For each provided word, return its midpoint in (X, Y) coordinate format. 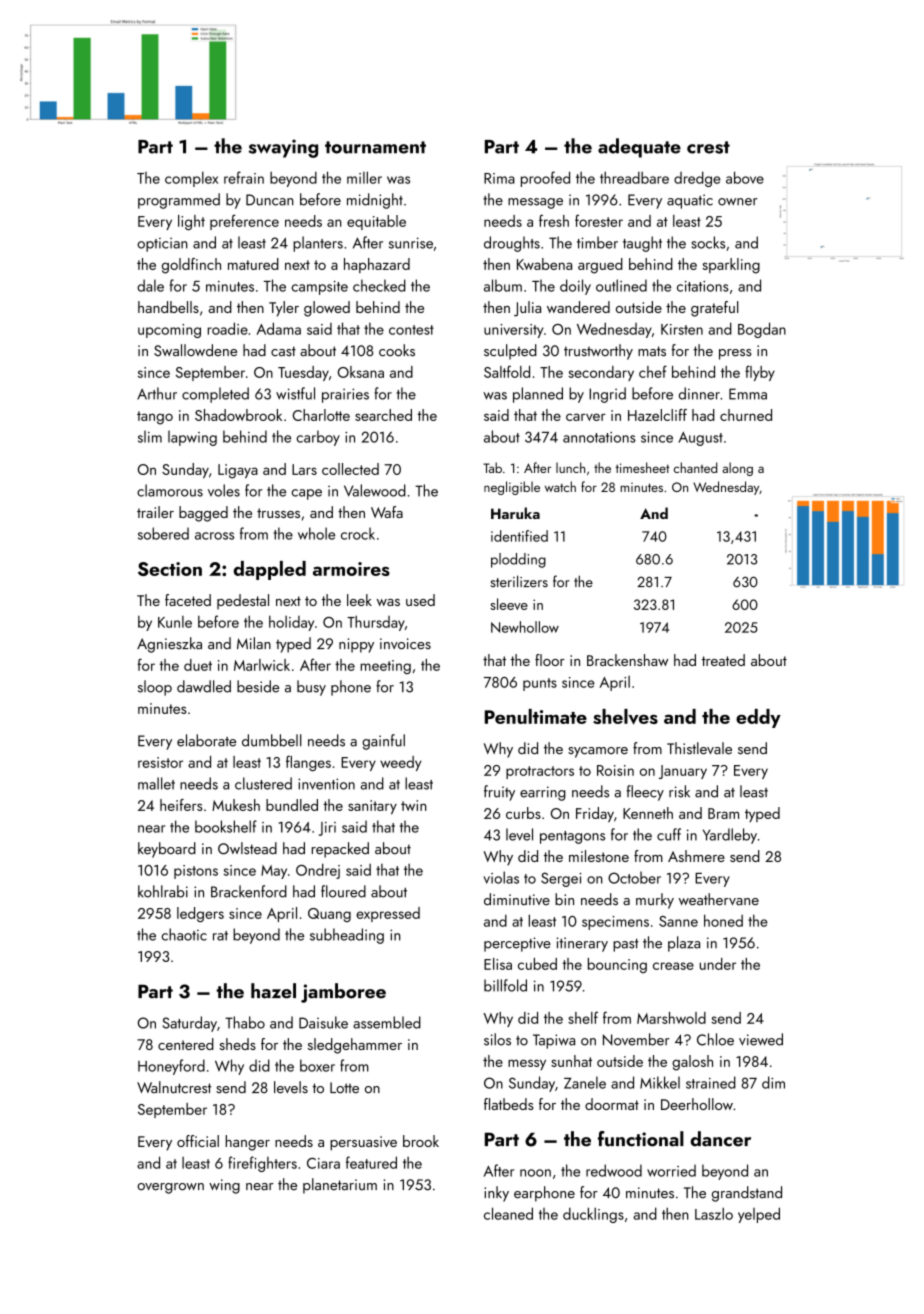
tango (155, 418)
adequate (639, 148)
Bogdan (762, 330)
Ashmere (696, 856)
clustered (263, 783)
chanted (695, 467)
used (420, 600)
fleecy (645, 793)
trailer (155, 512)
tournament (375, 147)
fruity (499, 793)
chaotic (184, 934)
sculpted (510, 352)
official (198, 1141)
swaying (283, 148)
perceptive (517, 944)
